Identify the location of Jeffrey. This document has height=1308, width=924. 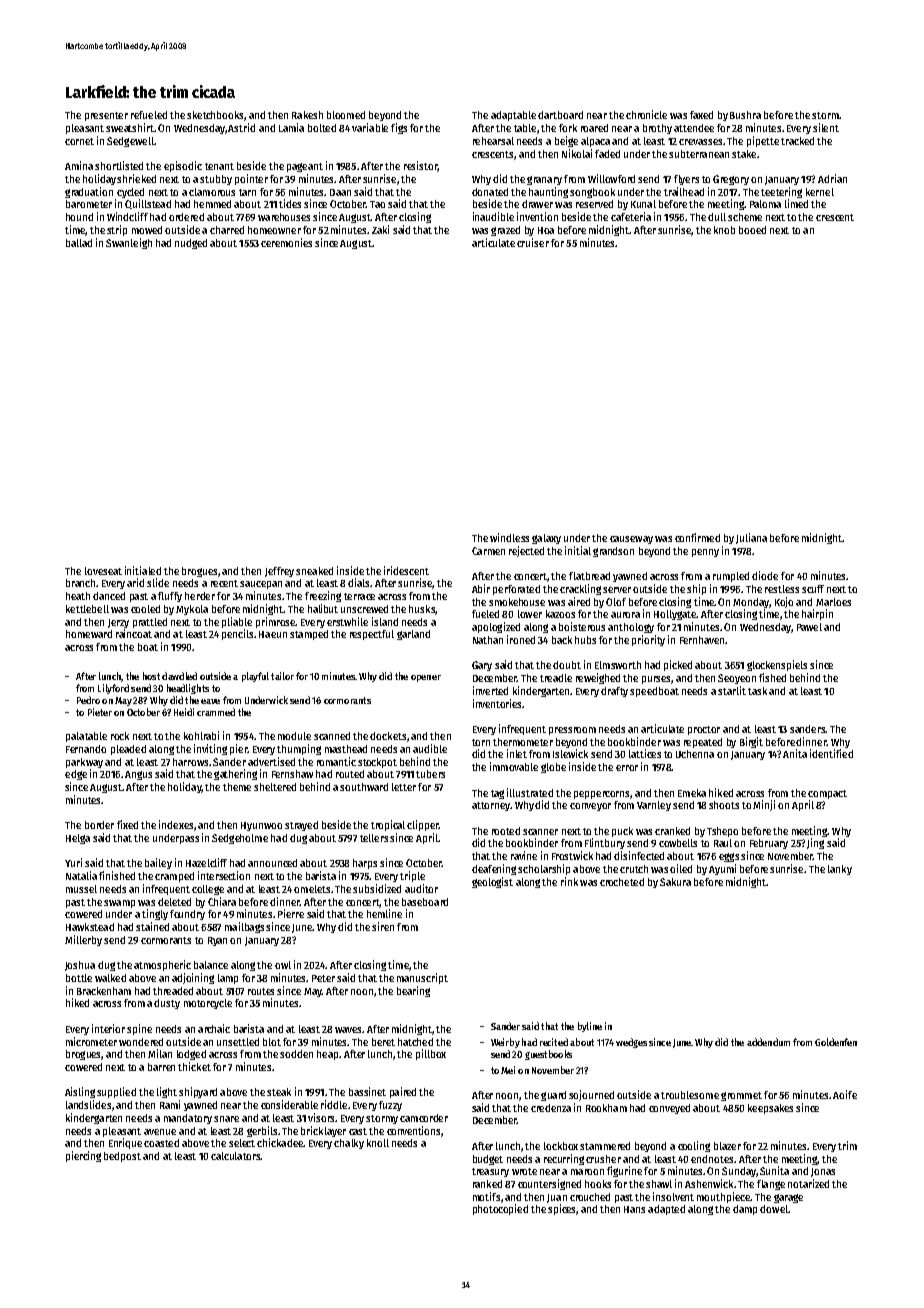
(279, 572).
